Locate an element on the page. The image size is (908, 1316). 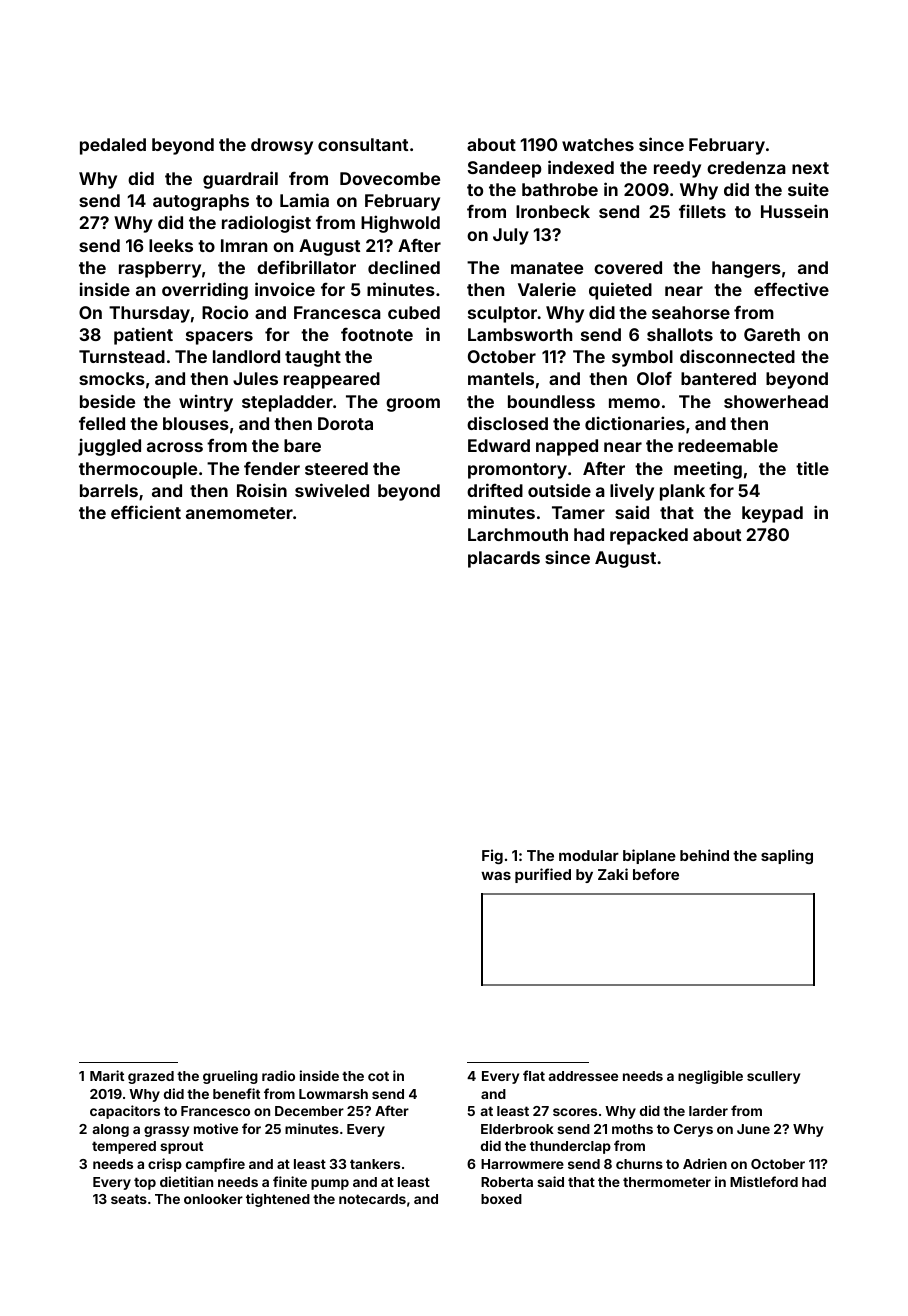
addressee is located at coordinates (583, 1076).
